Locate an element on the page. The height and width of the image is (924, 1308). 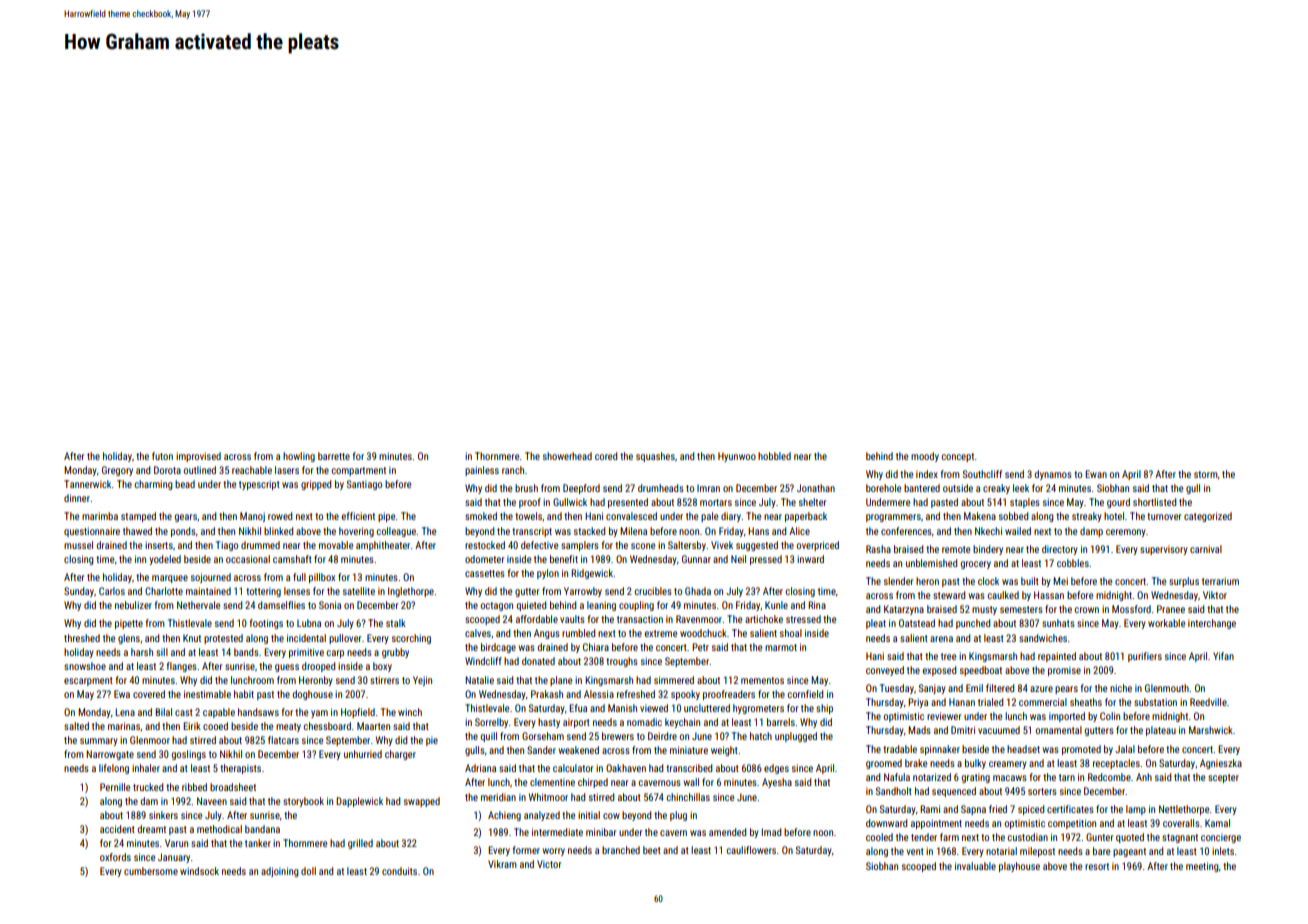
windsock is located at coordinates (199, 871).
